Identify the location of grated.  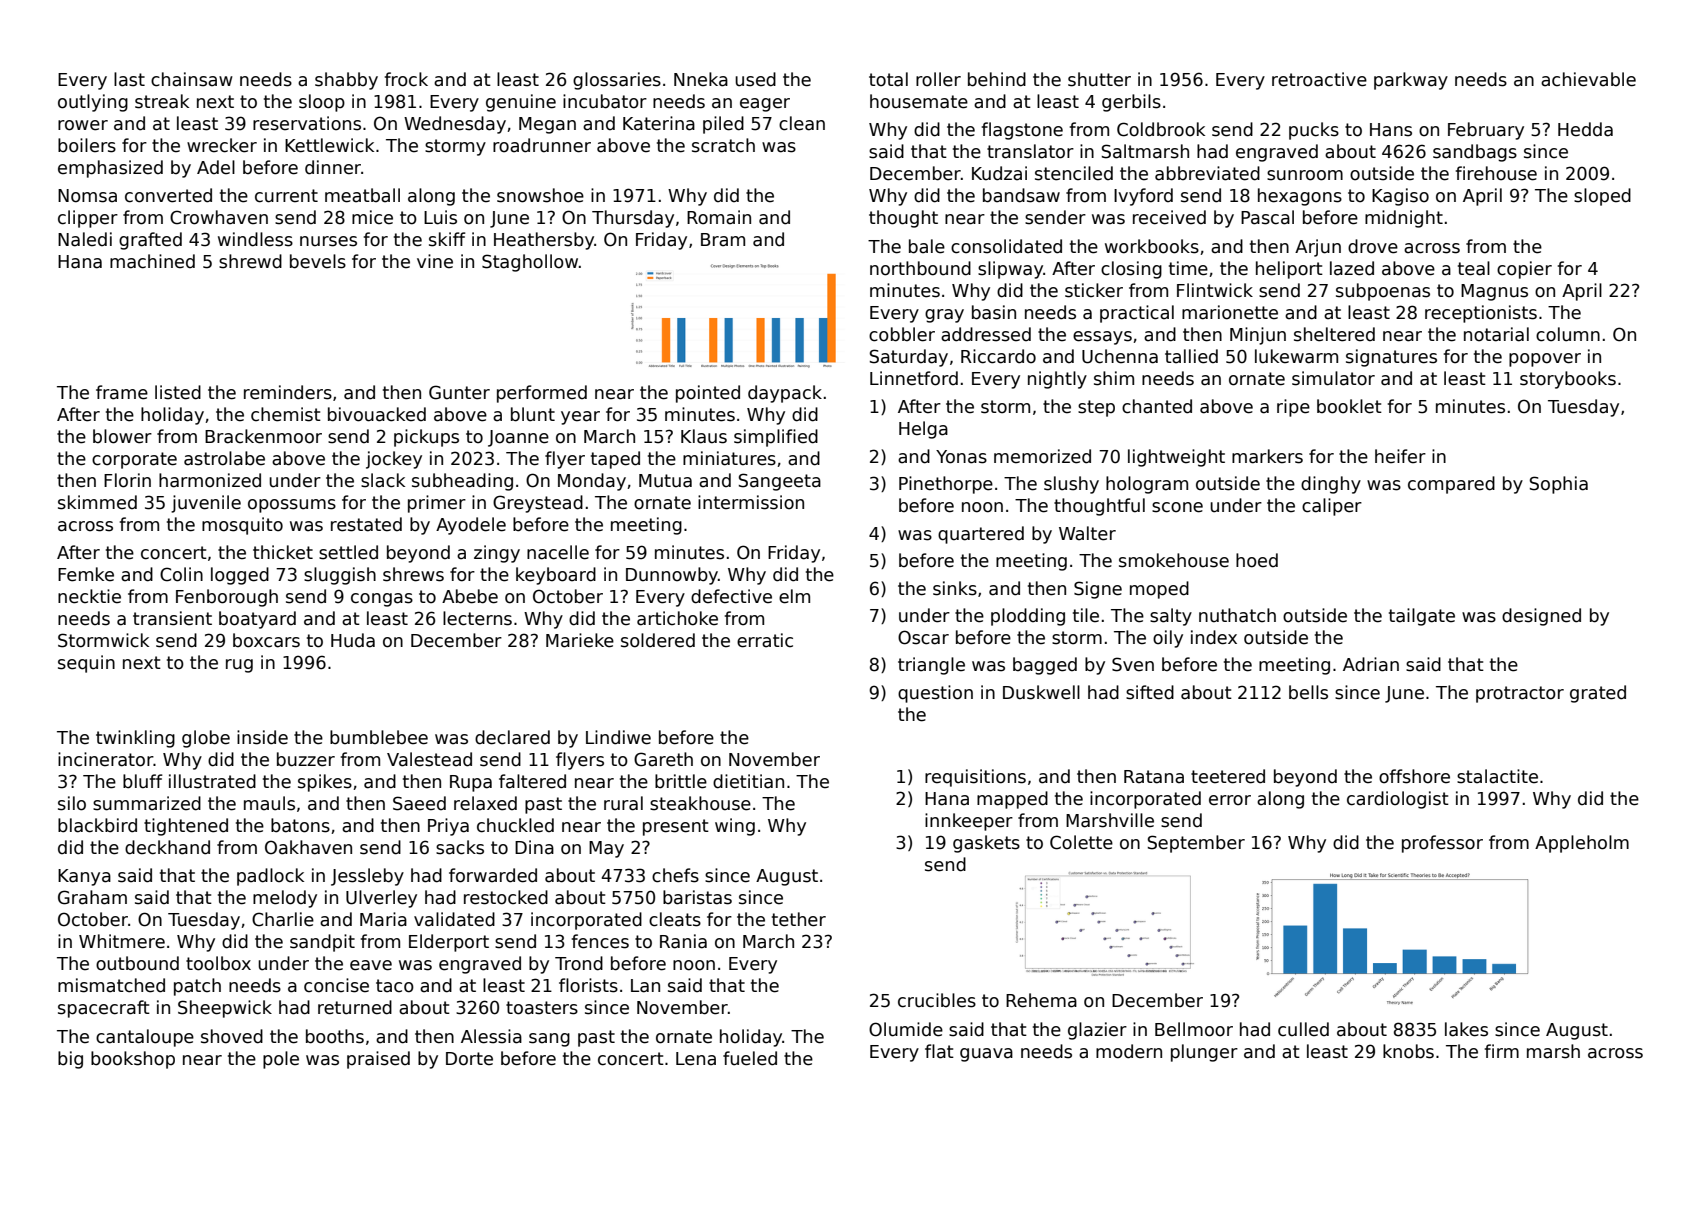
(1598, 694).
